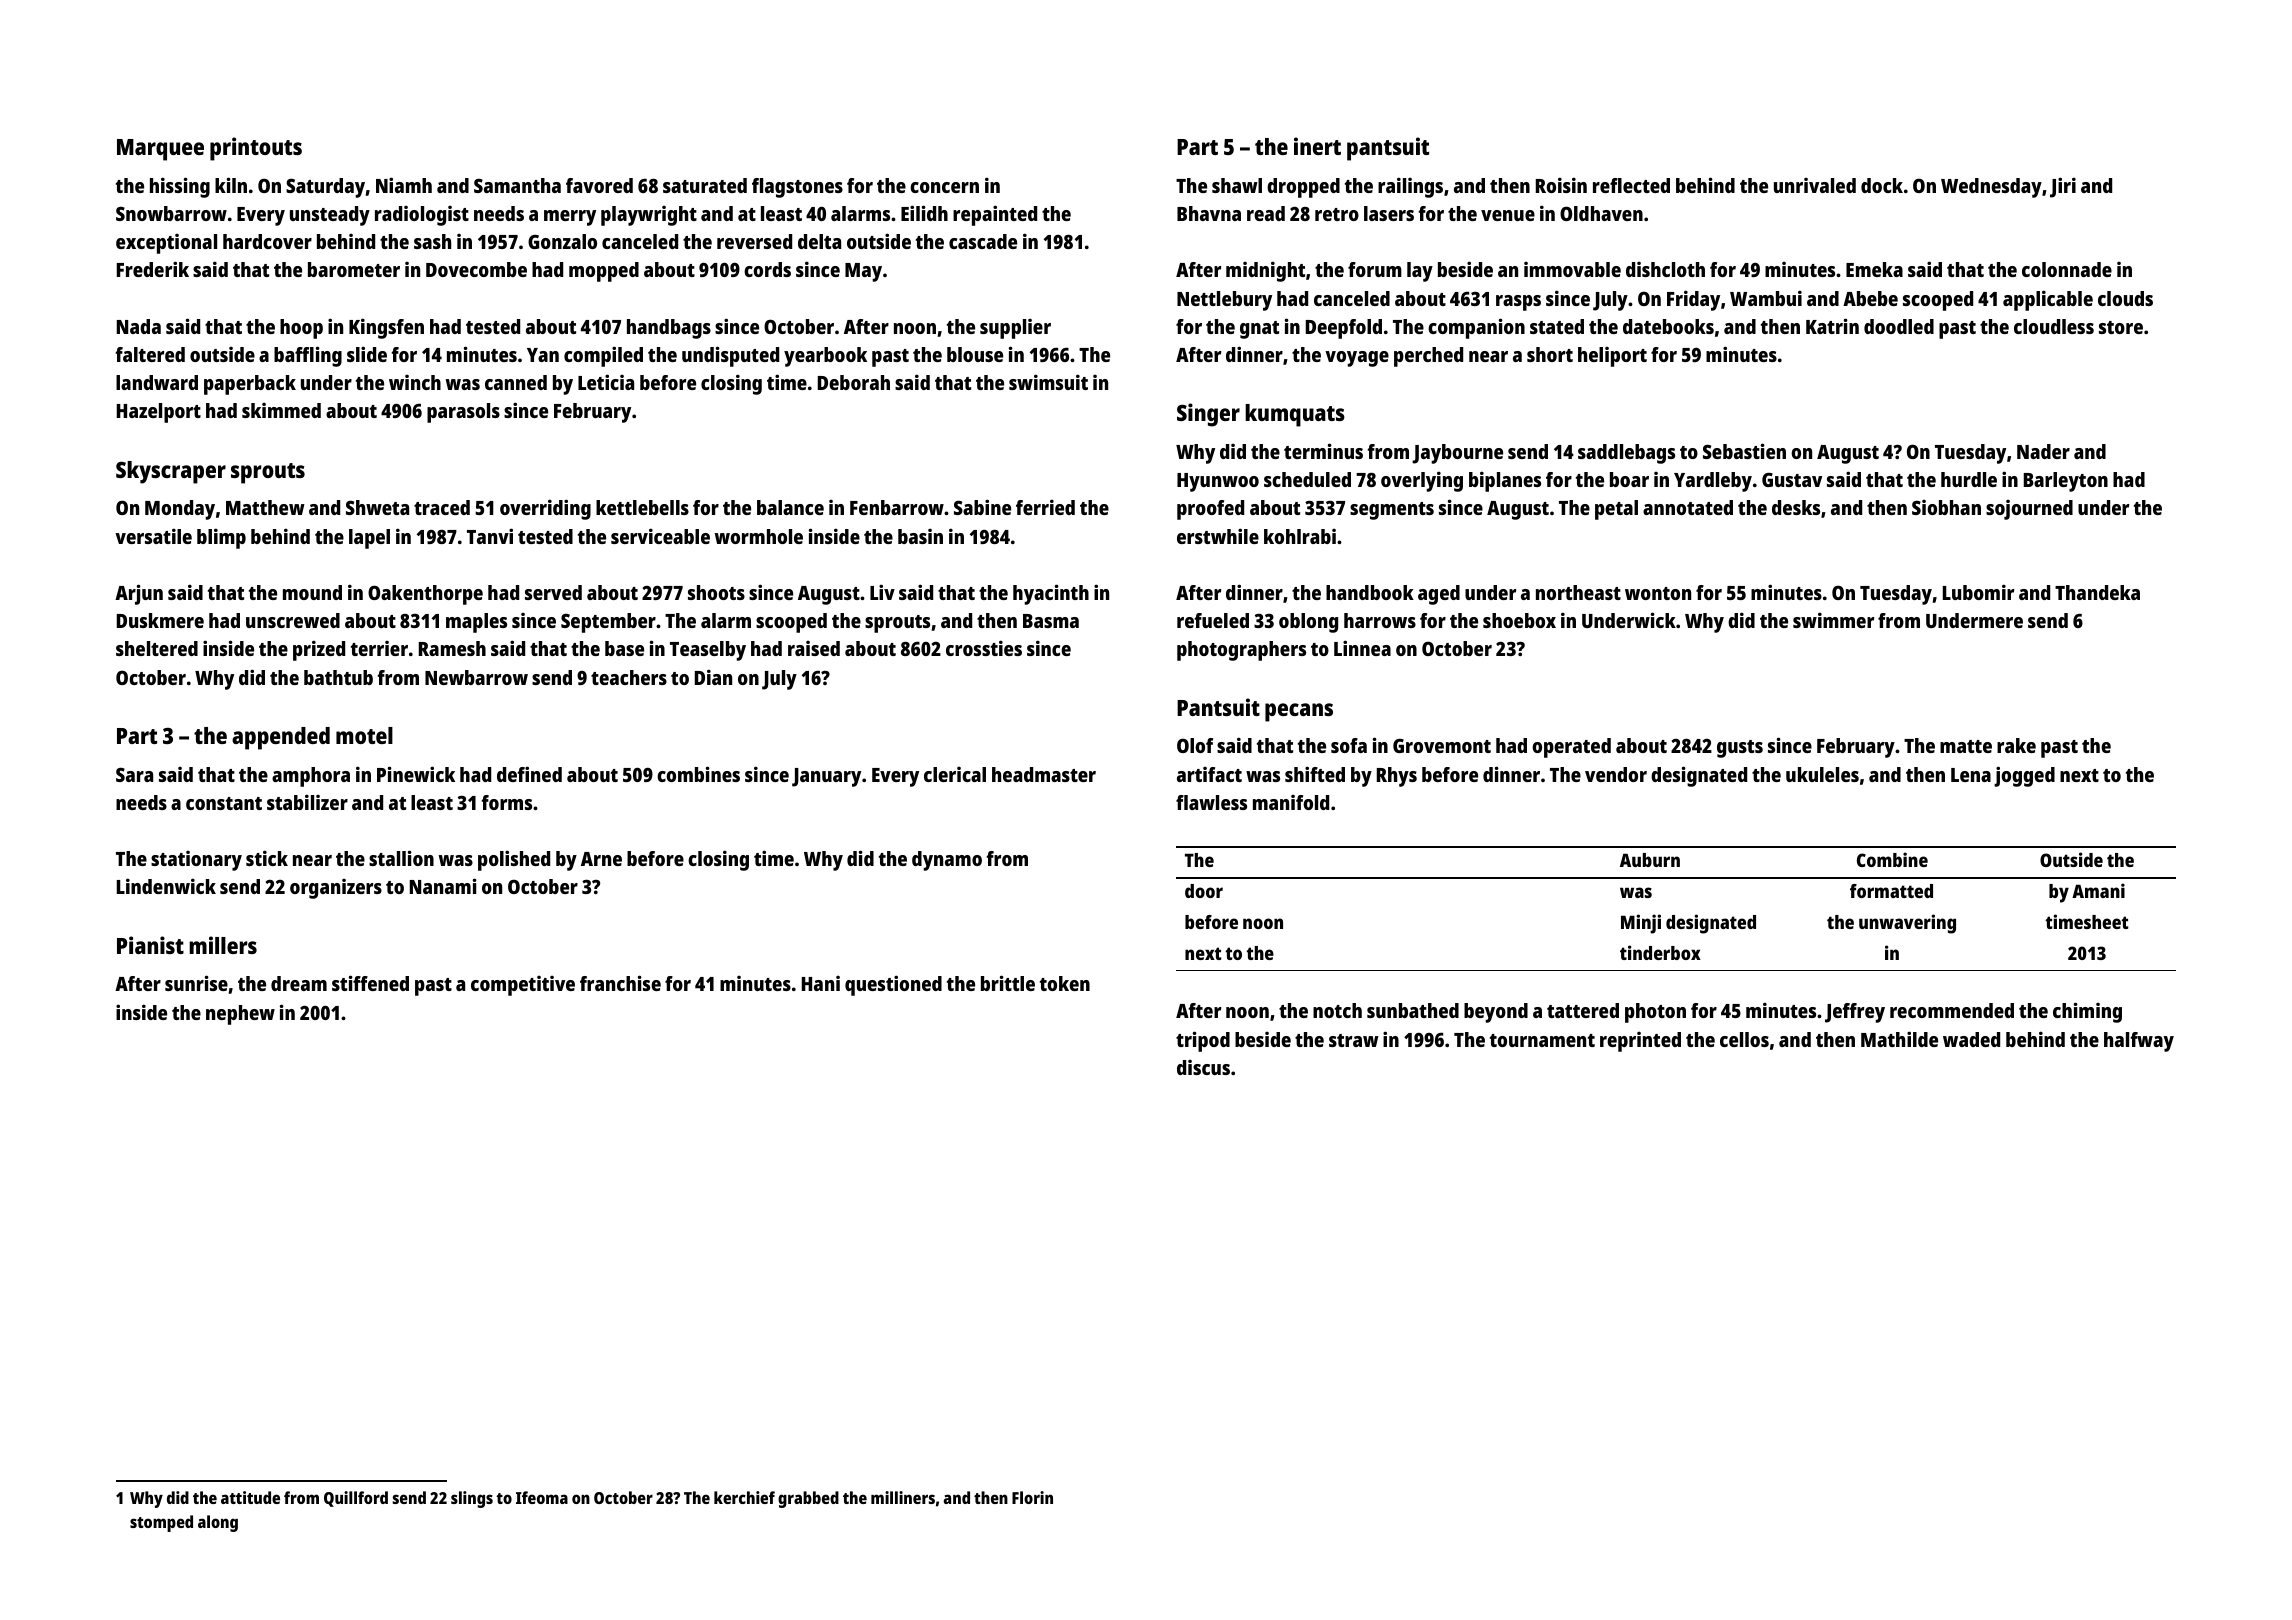 The width and height of the screenshot is (2292, 1620). Describe the element at coordinates (1796, 507) in the screenshot. I see `desks` at that location.
